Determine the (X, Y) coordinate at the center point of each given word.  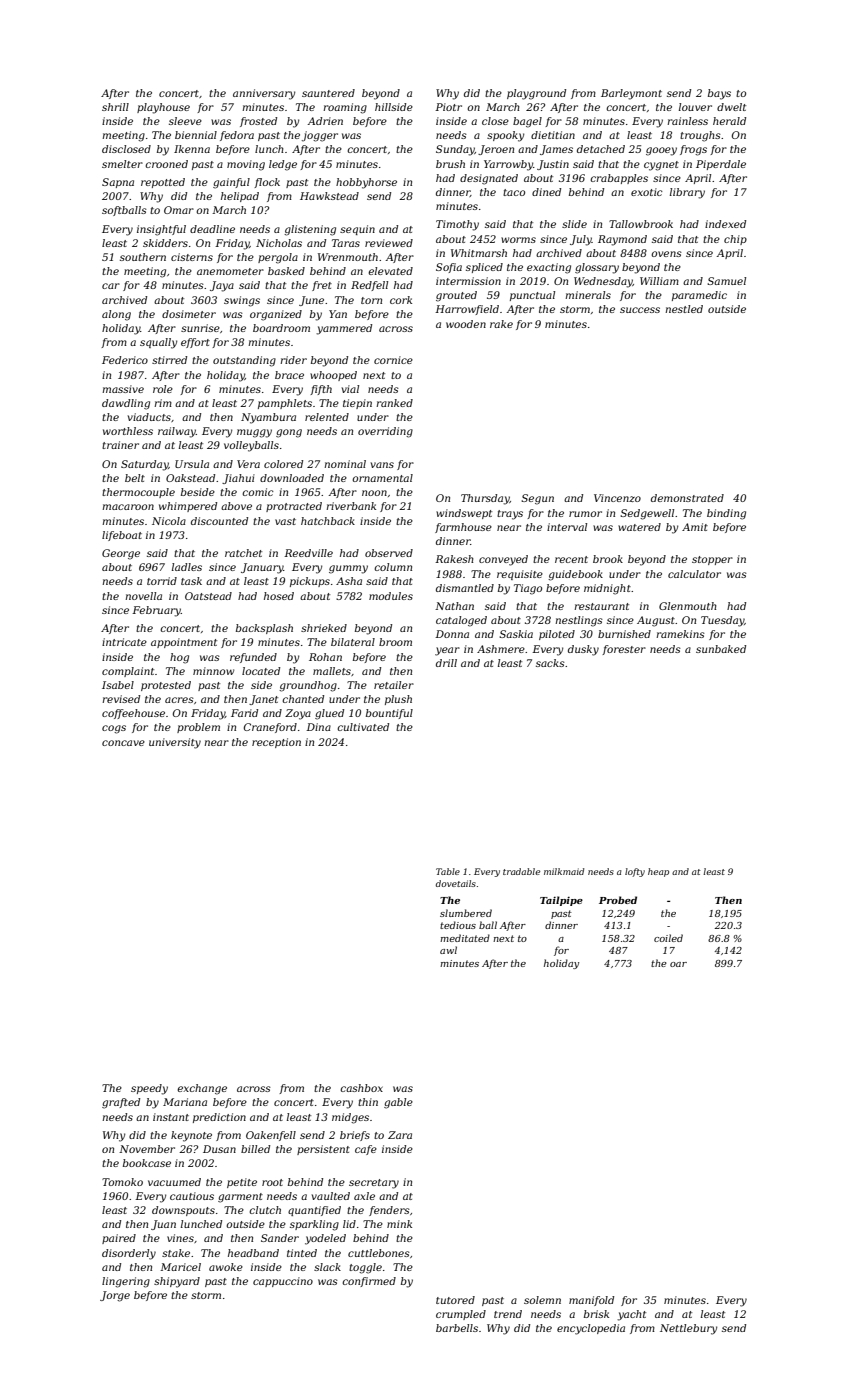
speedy (149, 1089)
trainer (120, 445)
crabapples (619, 179)
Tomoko (122, 1182)
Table (448, 871)
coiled (668, 938)
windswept (464, 514)
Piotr (448, 107)
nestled (684, 309)
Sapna (118, 183)
